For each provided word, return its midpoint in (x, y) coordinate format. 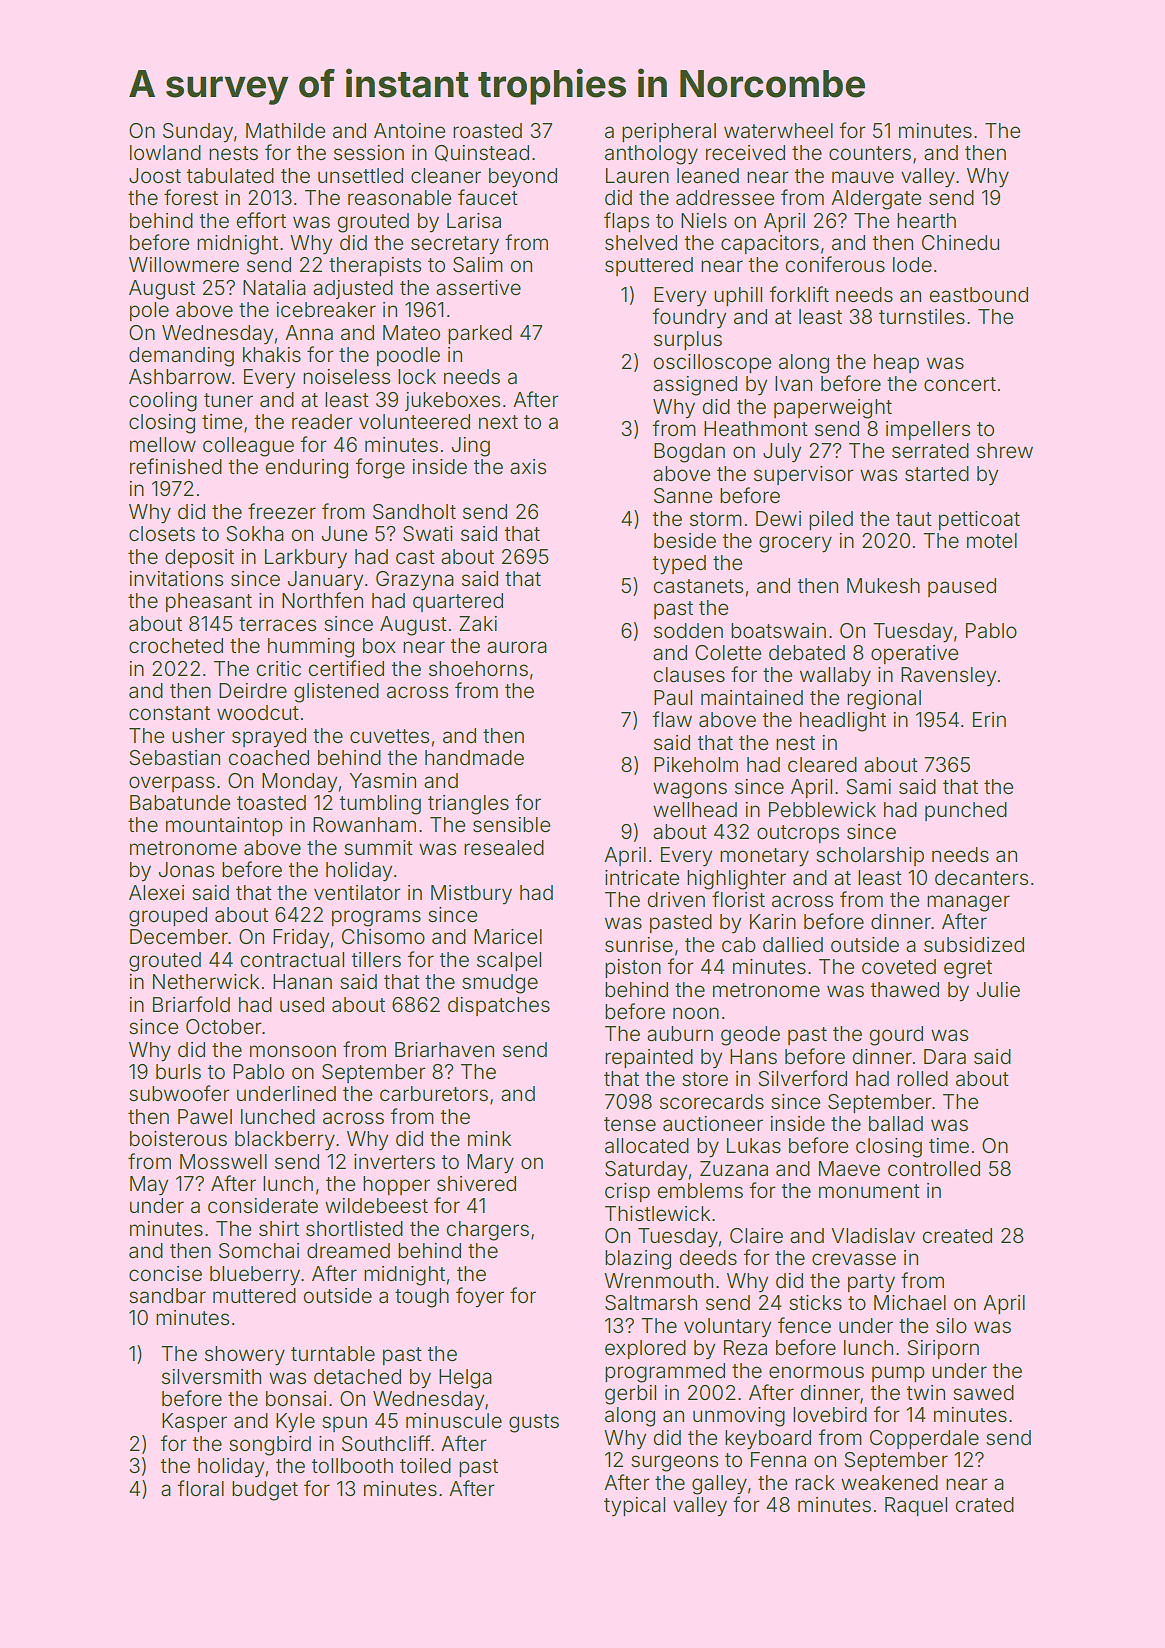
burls (178, 1071)
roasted (487, 130)
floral (200, 1488)
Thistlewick (657, 1213)
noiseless (346, 376)
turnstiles (922, 316)
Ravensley (948, 677)
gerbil (630, 1395)
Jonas (186, 869)
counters (870, 153)
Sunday (198, 133)
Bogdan (689, 453)
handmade (474, 757)
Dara (945, 1056)
